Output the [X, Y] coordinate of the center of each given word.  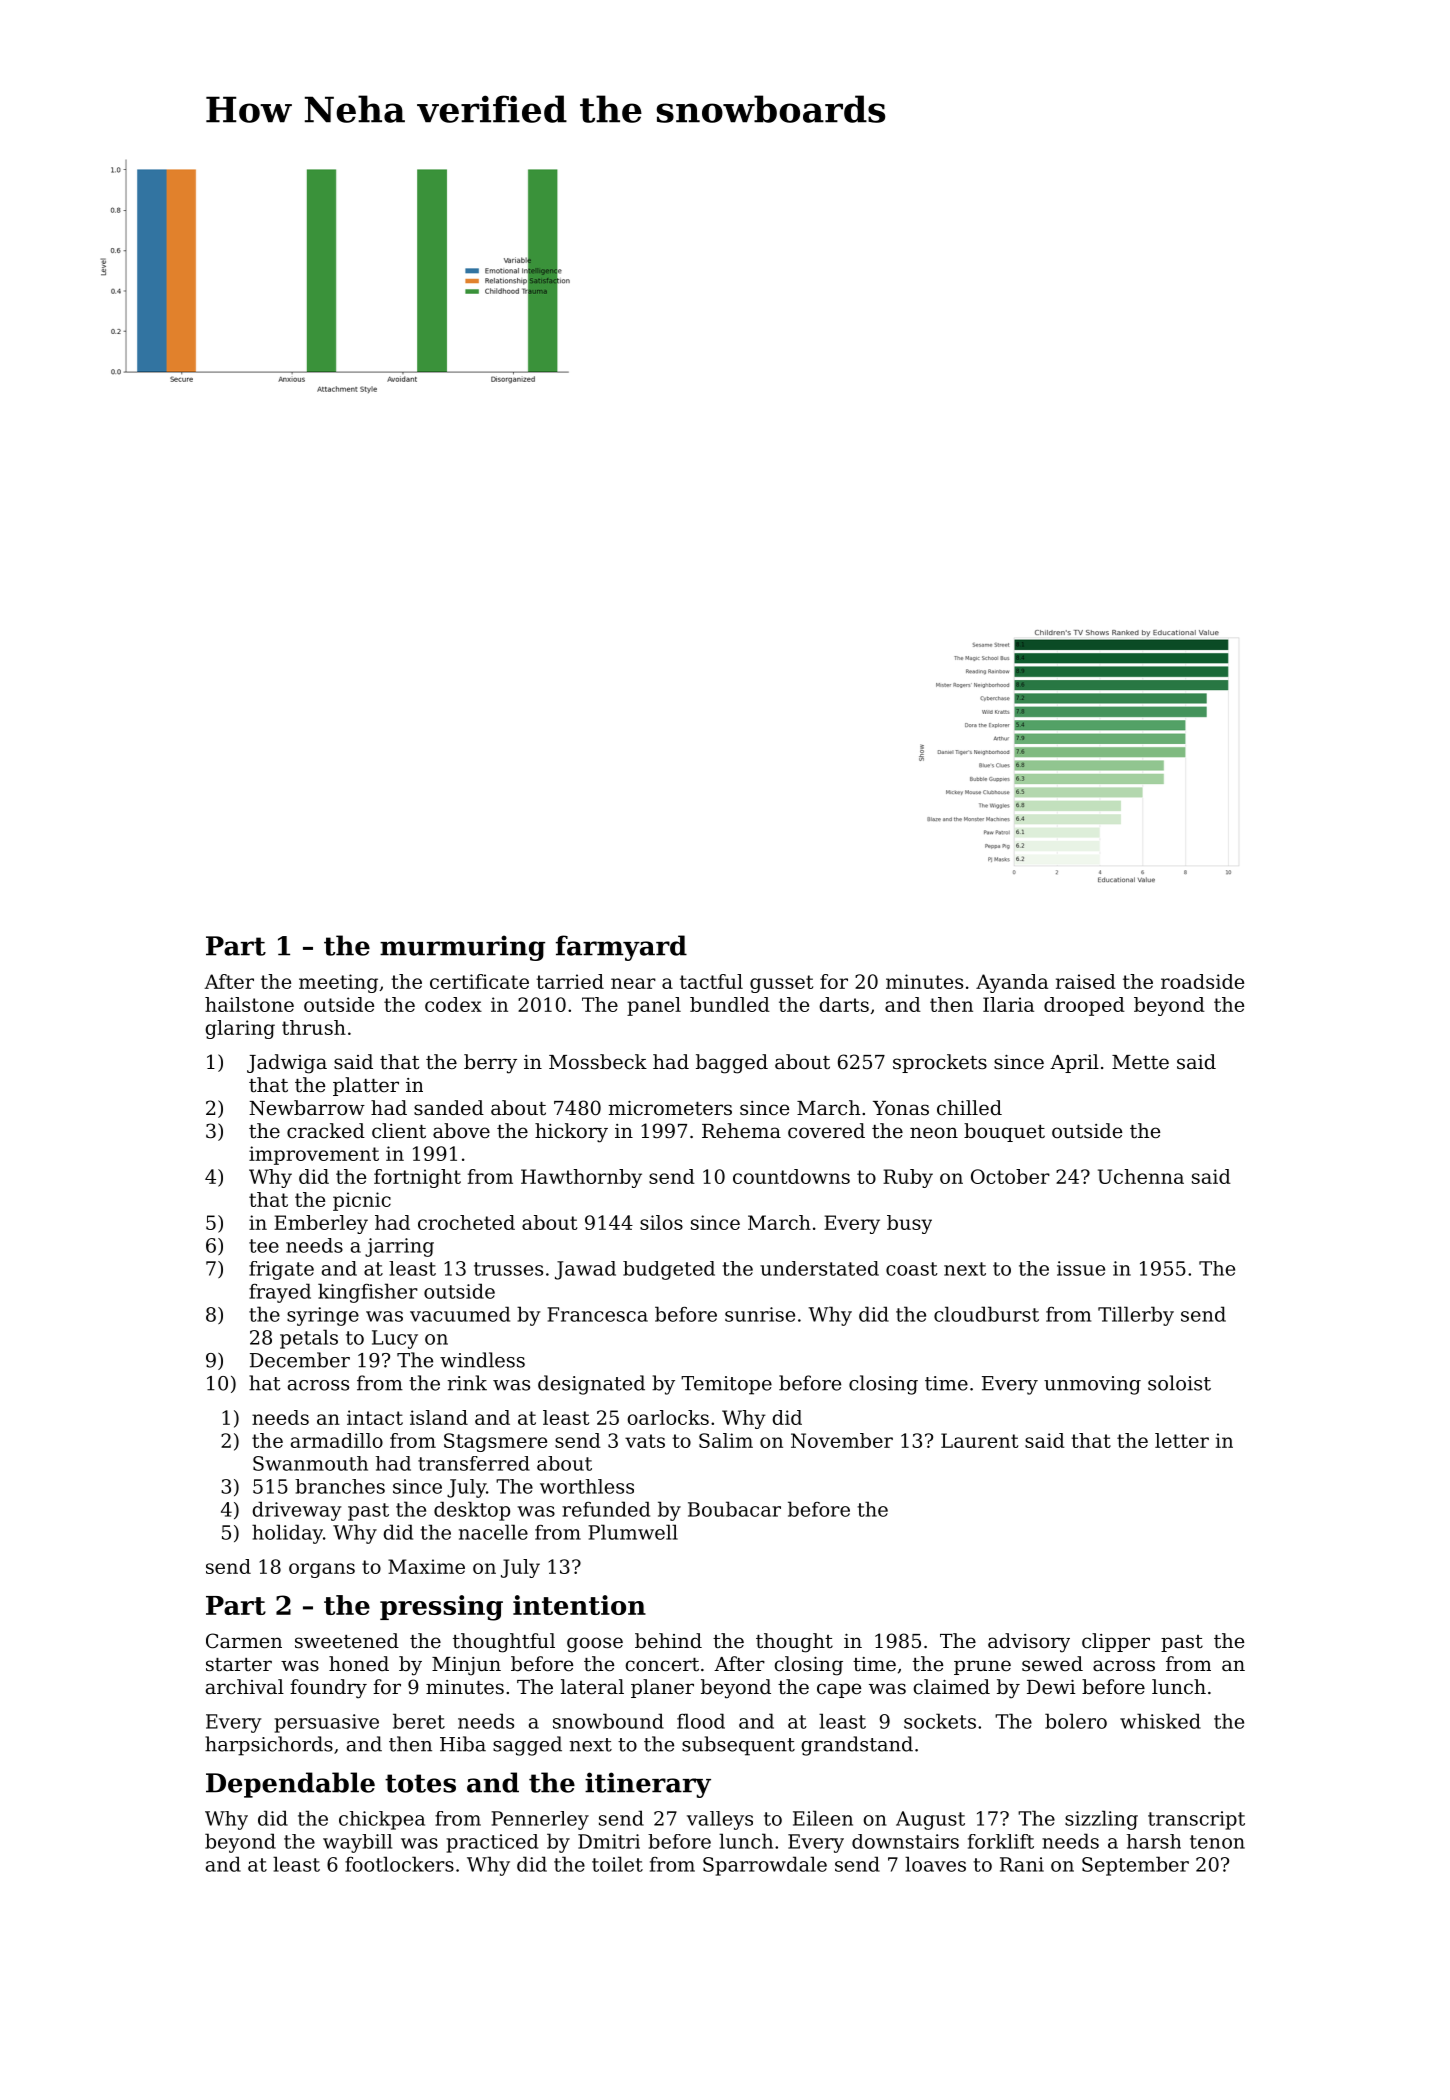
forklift [1001, 1841]
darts [844, 1004]
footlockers [399, 1864]
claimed [952, 1687]
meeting [338, 983]
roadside [1202, 981]
